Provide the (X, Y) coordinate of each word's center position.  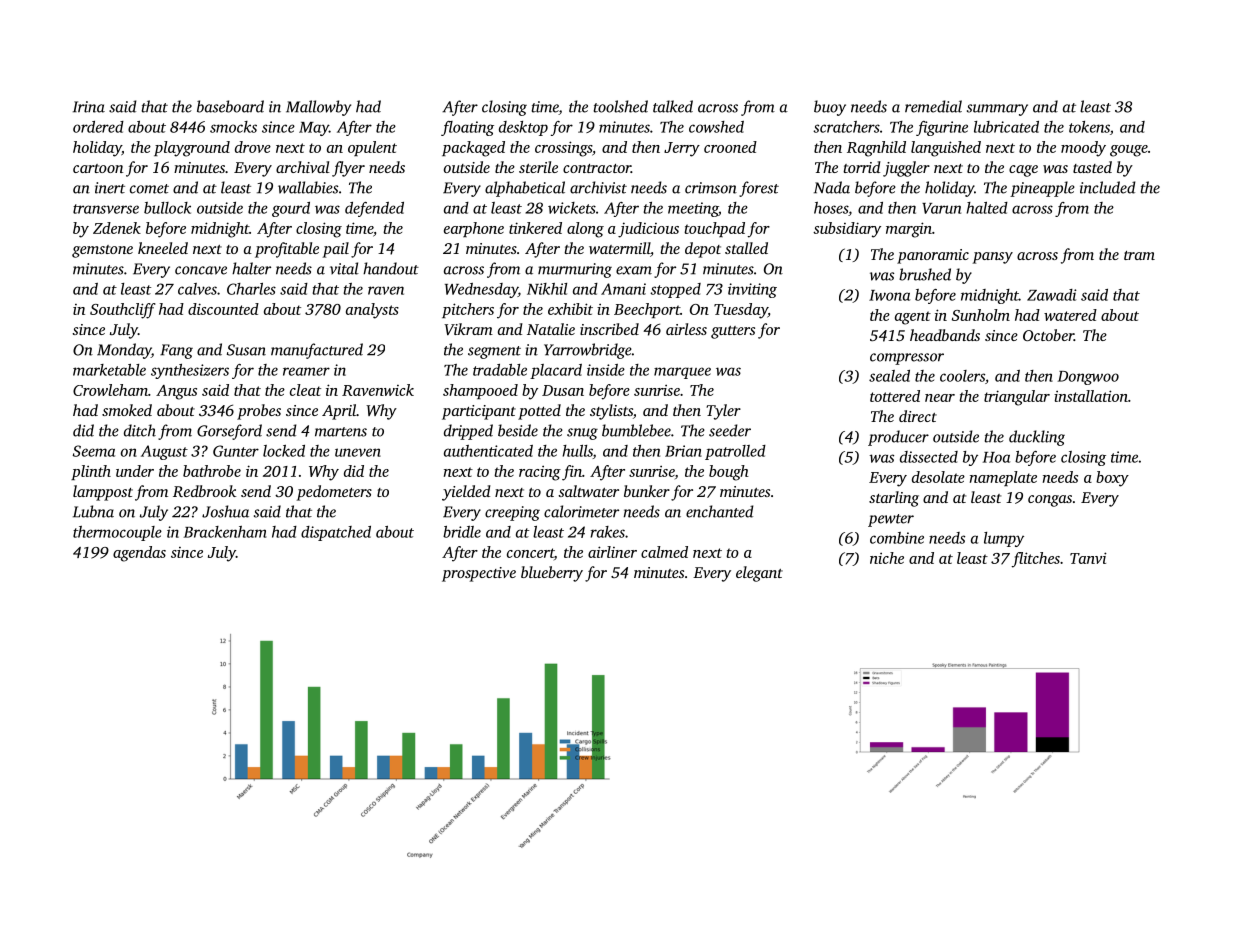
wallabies (308, 187)
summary (997, 110)
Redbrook (204, 491)
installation (1091, 396)
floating (467, 128)
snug (582, 434)
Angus (176, 392)
